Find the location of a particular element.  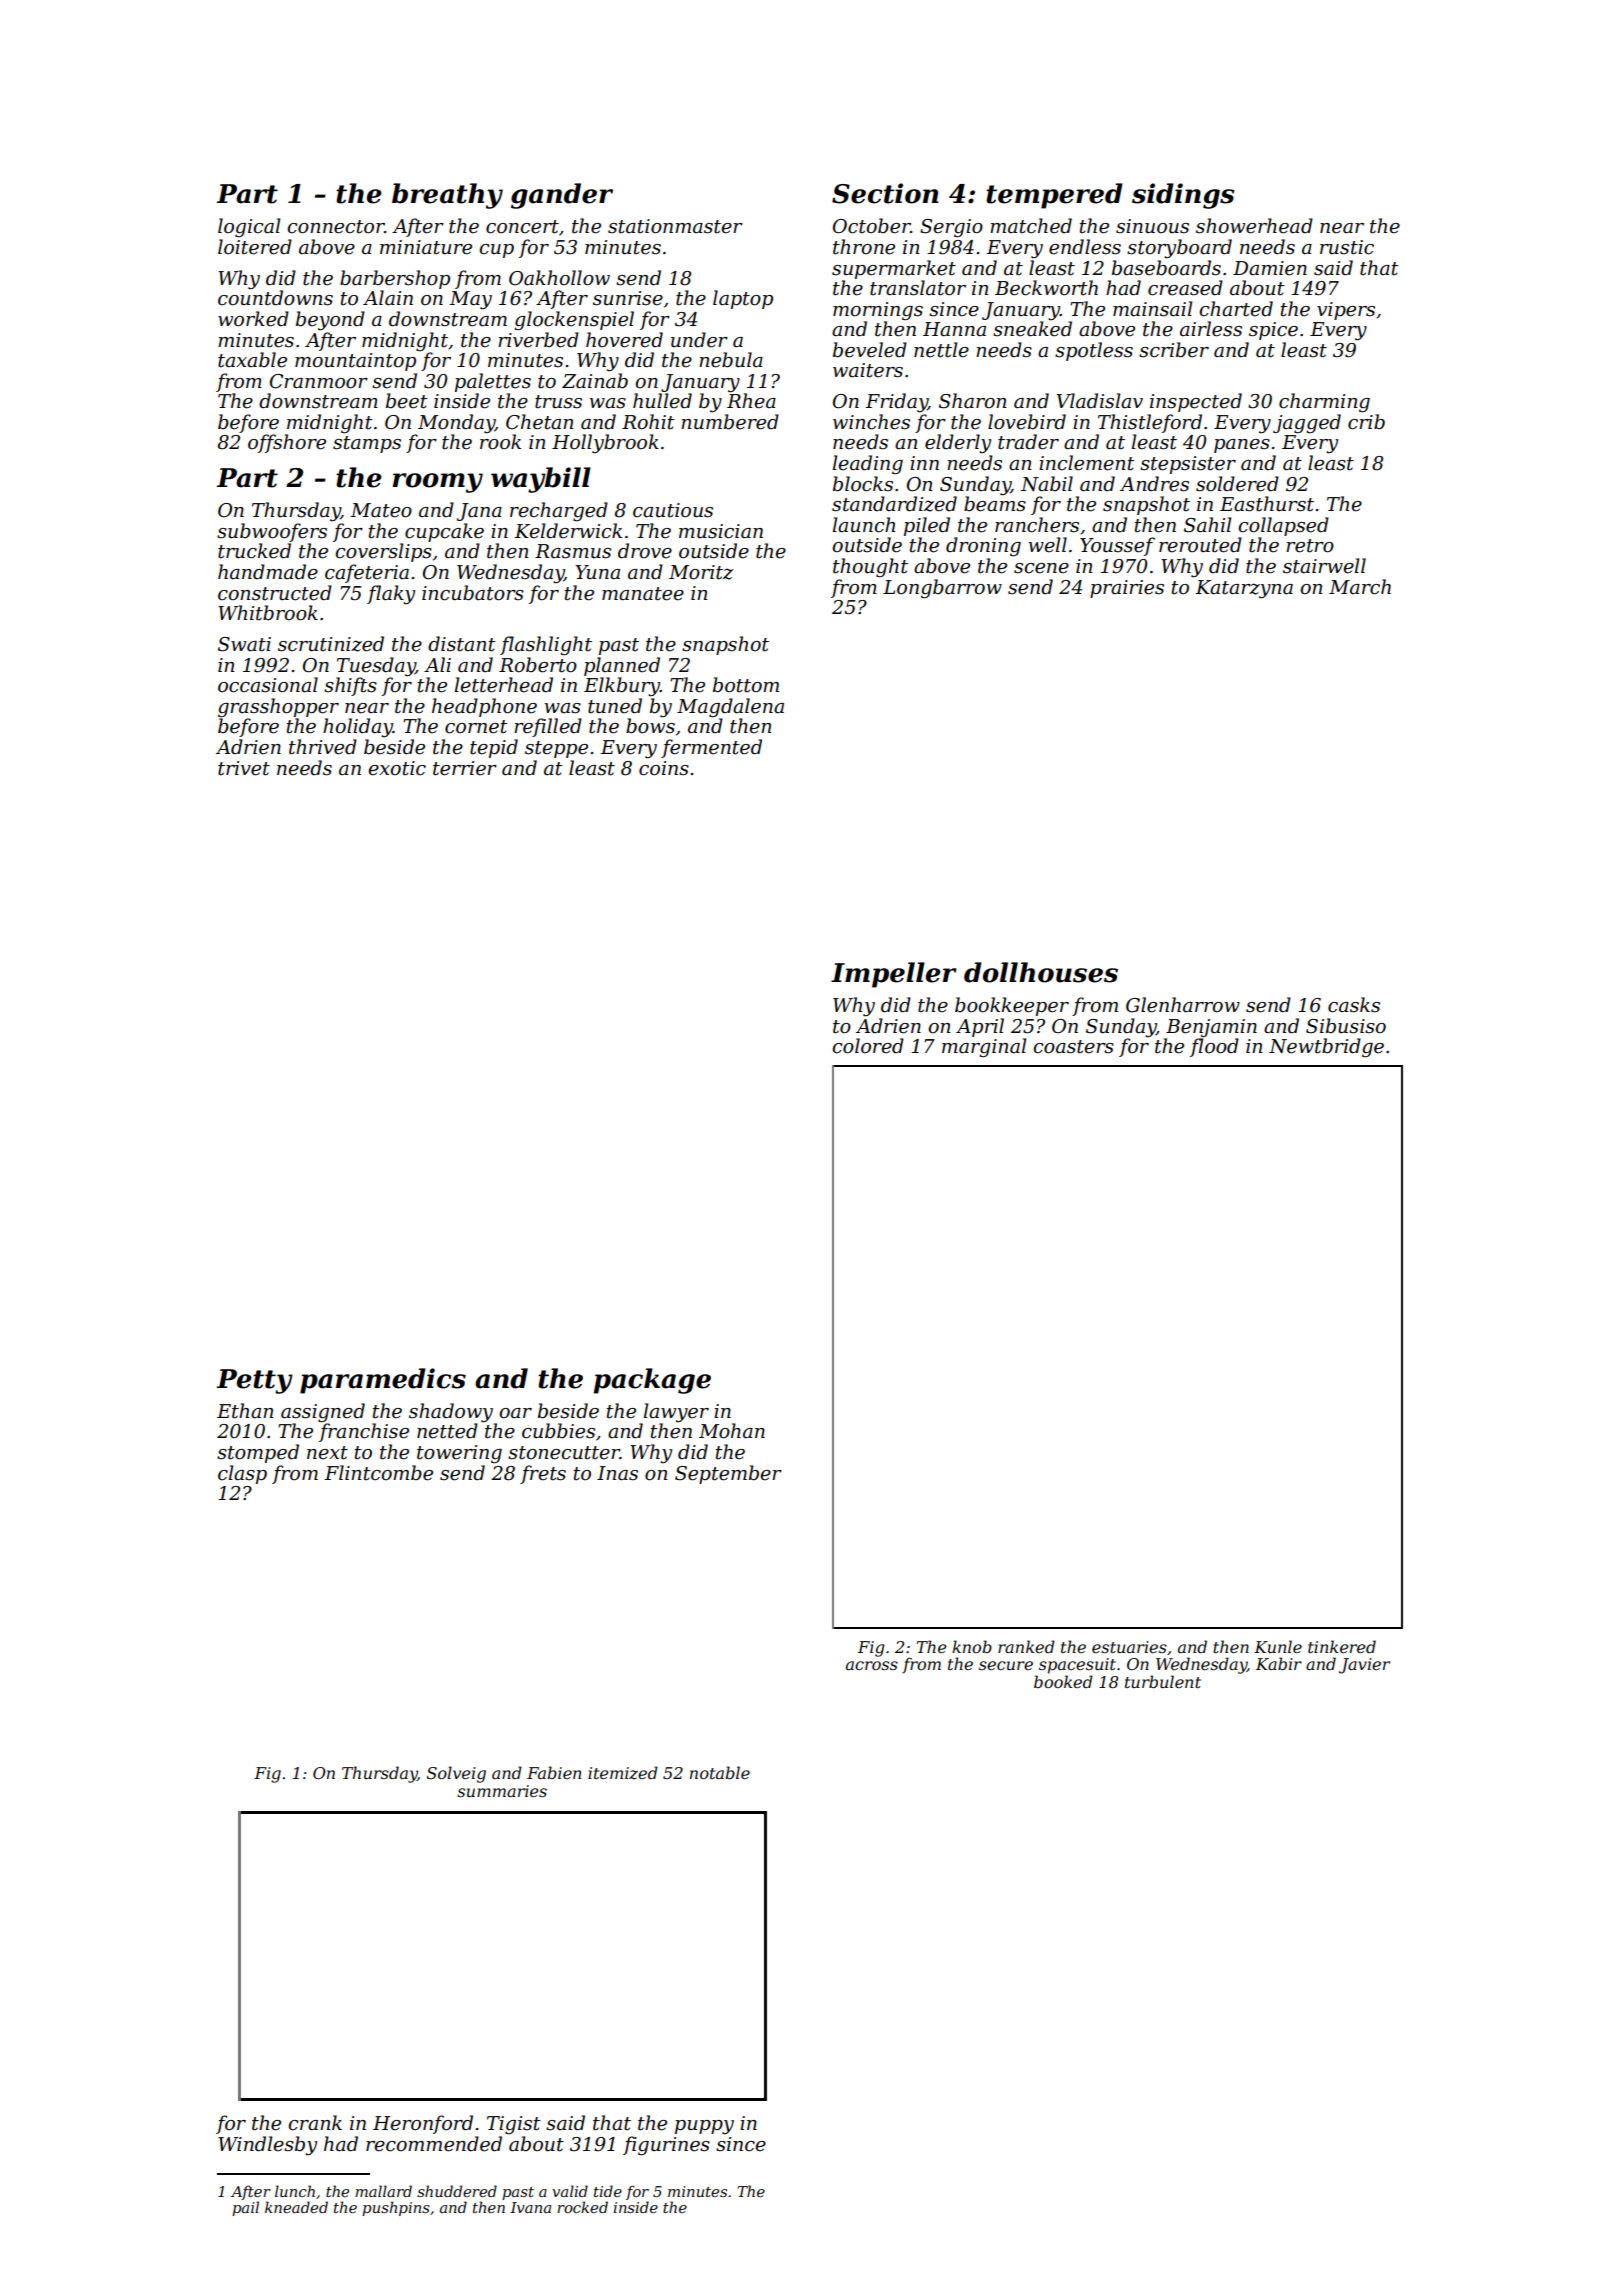

marginal is located at coordinates (984, 1047).
